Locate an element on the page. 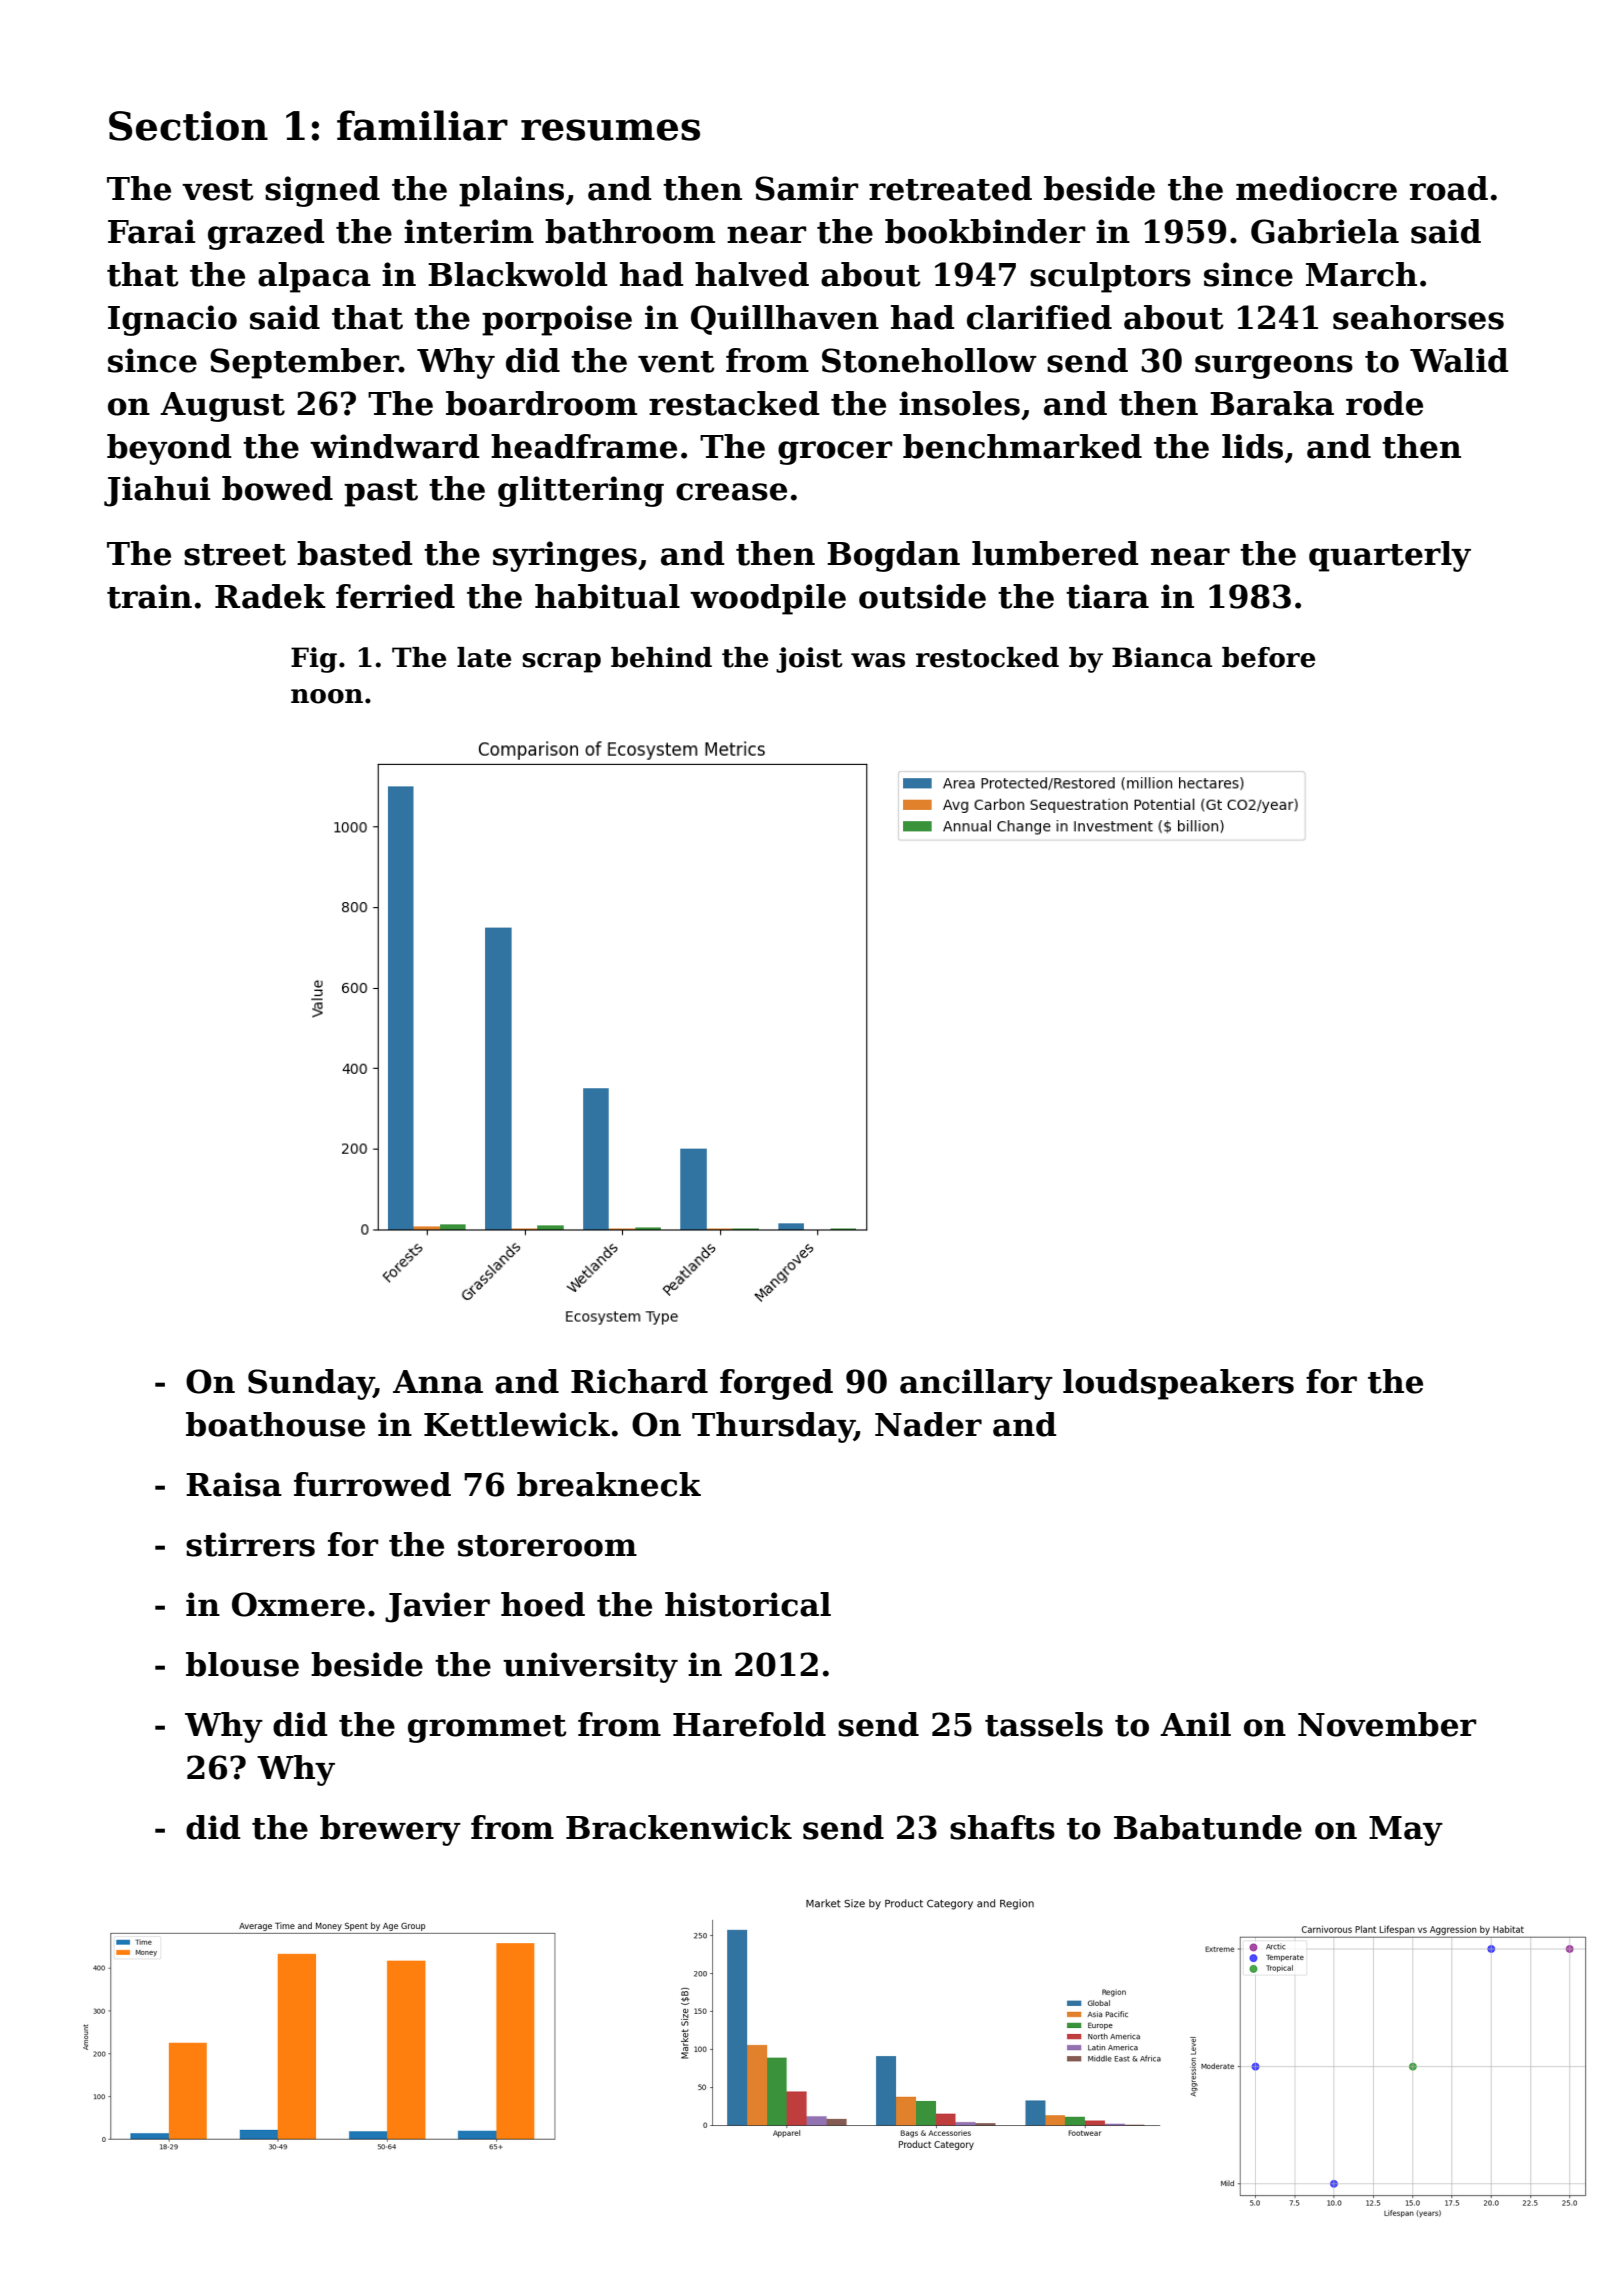 This document has height=2292, width=1620. resumes is located at coordinates (610, 130).
